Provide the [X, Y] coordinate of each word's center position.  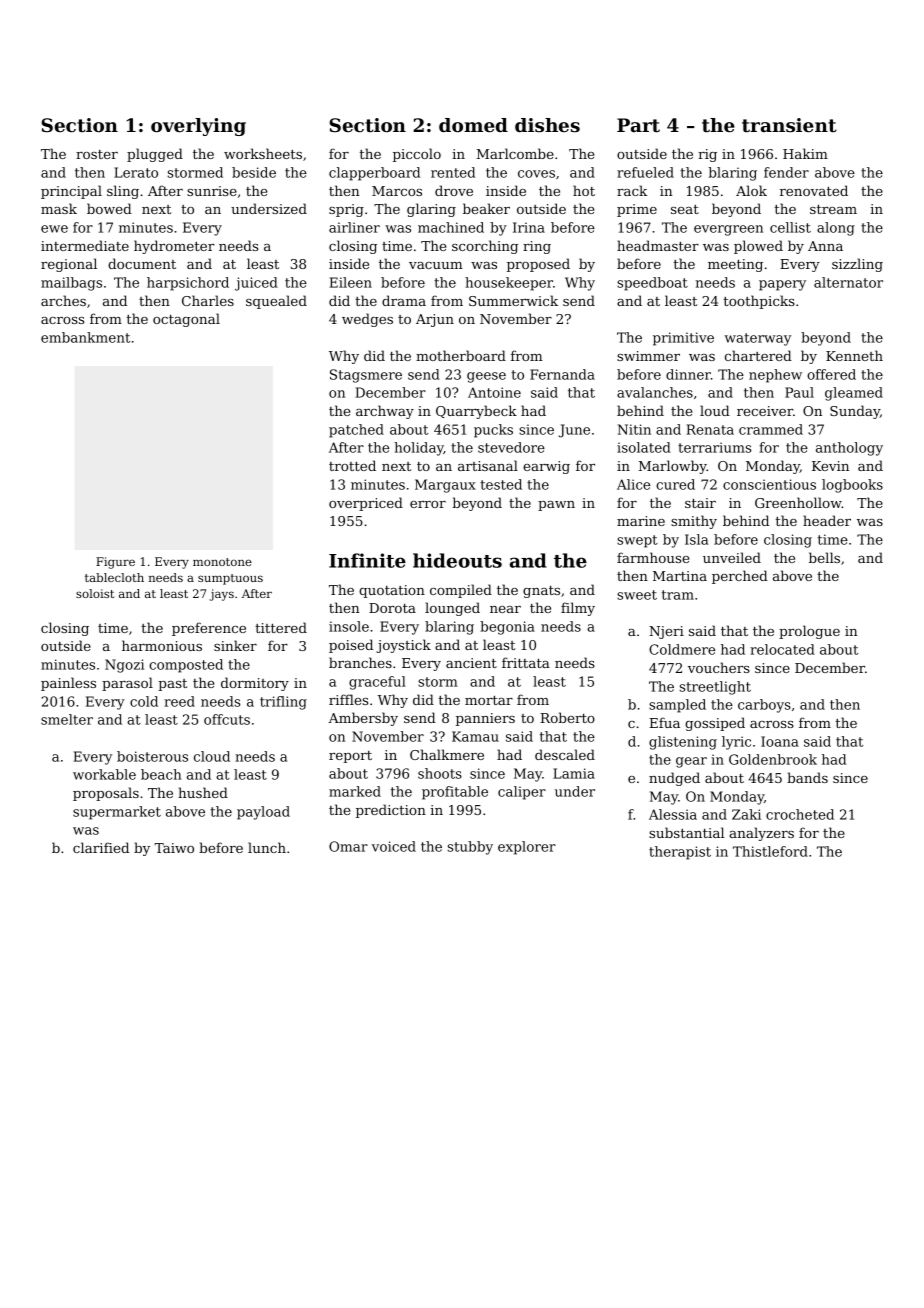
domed [473, 125]
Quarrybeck [476, 412]
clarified [101, 847]
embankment [85, 337]
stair [700, 503]
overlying [198, 127]
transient [789, 125]
